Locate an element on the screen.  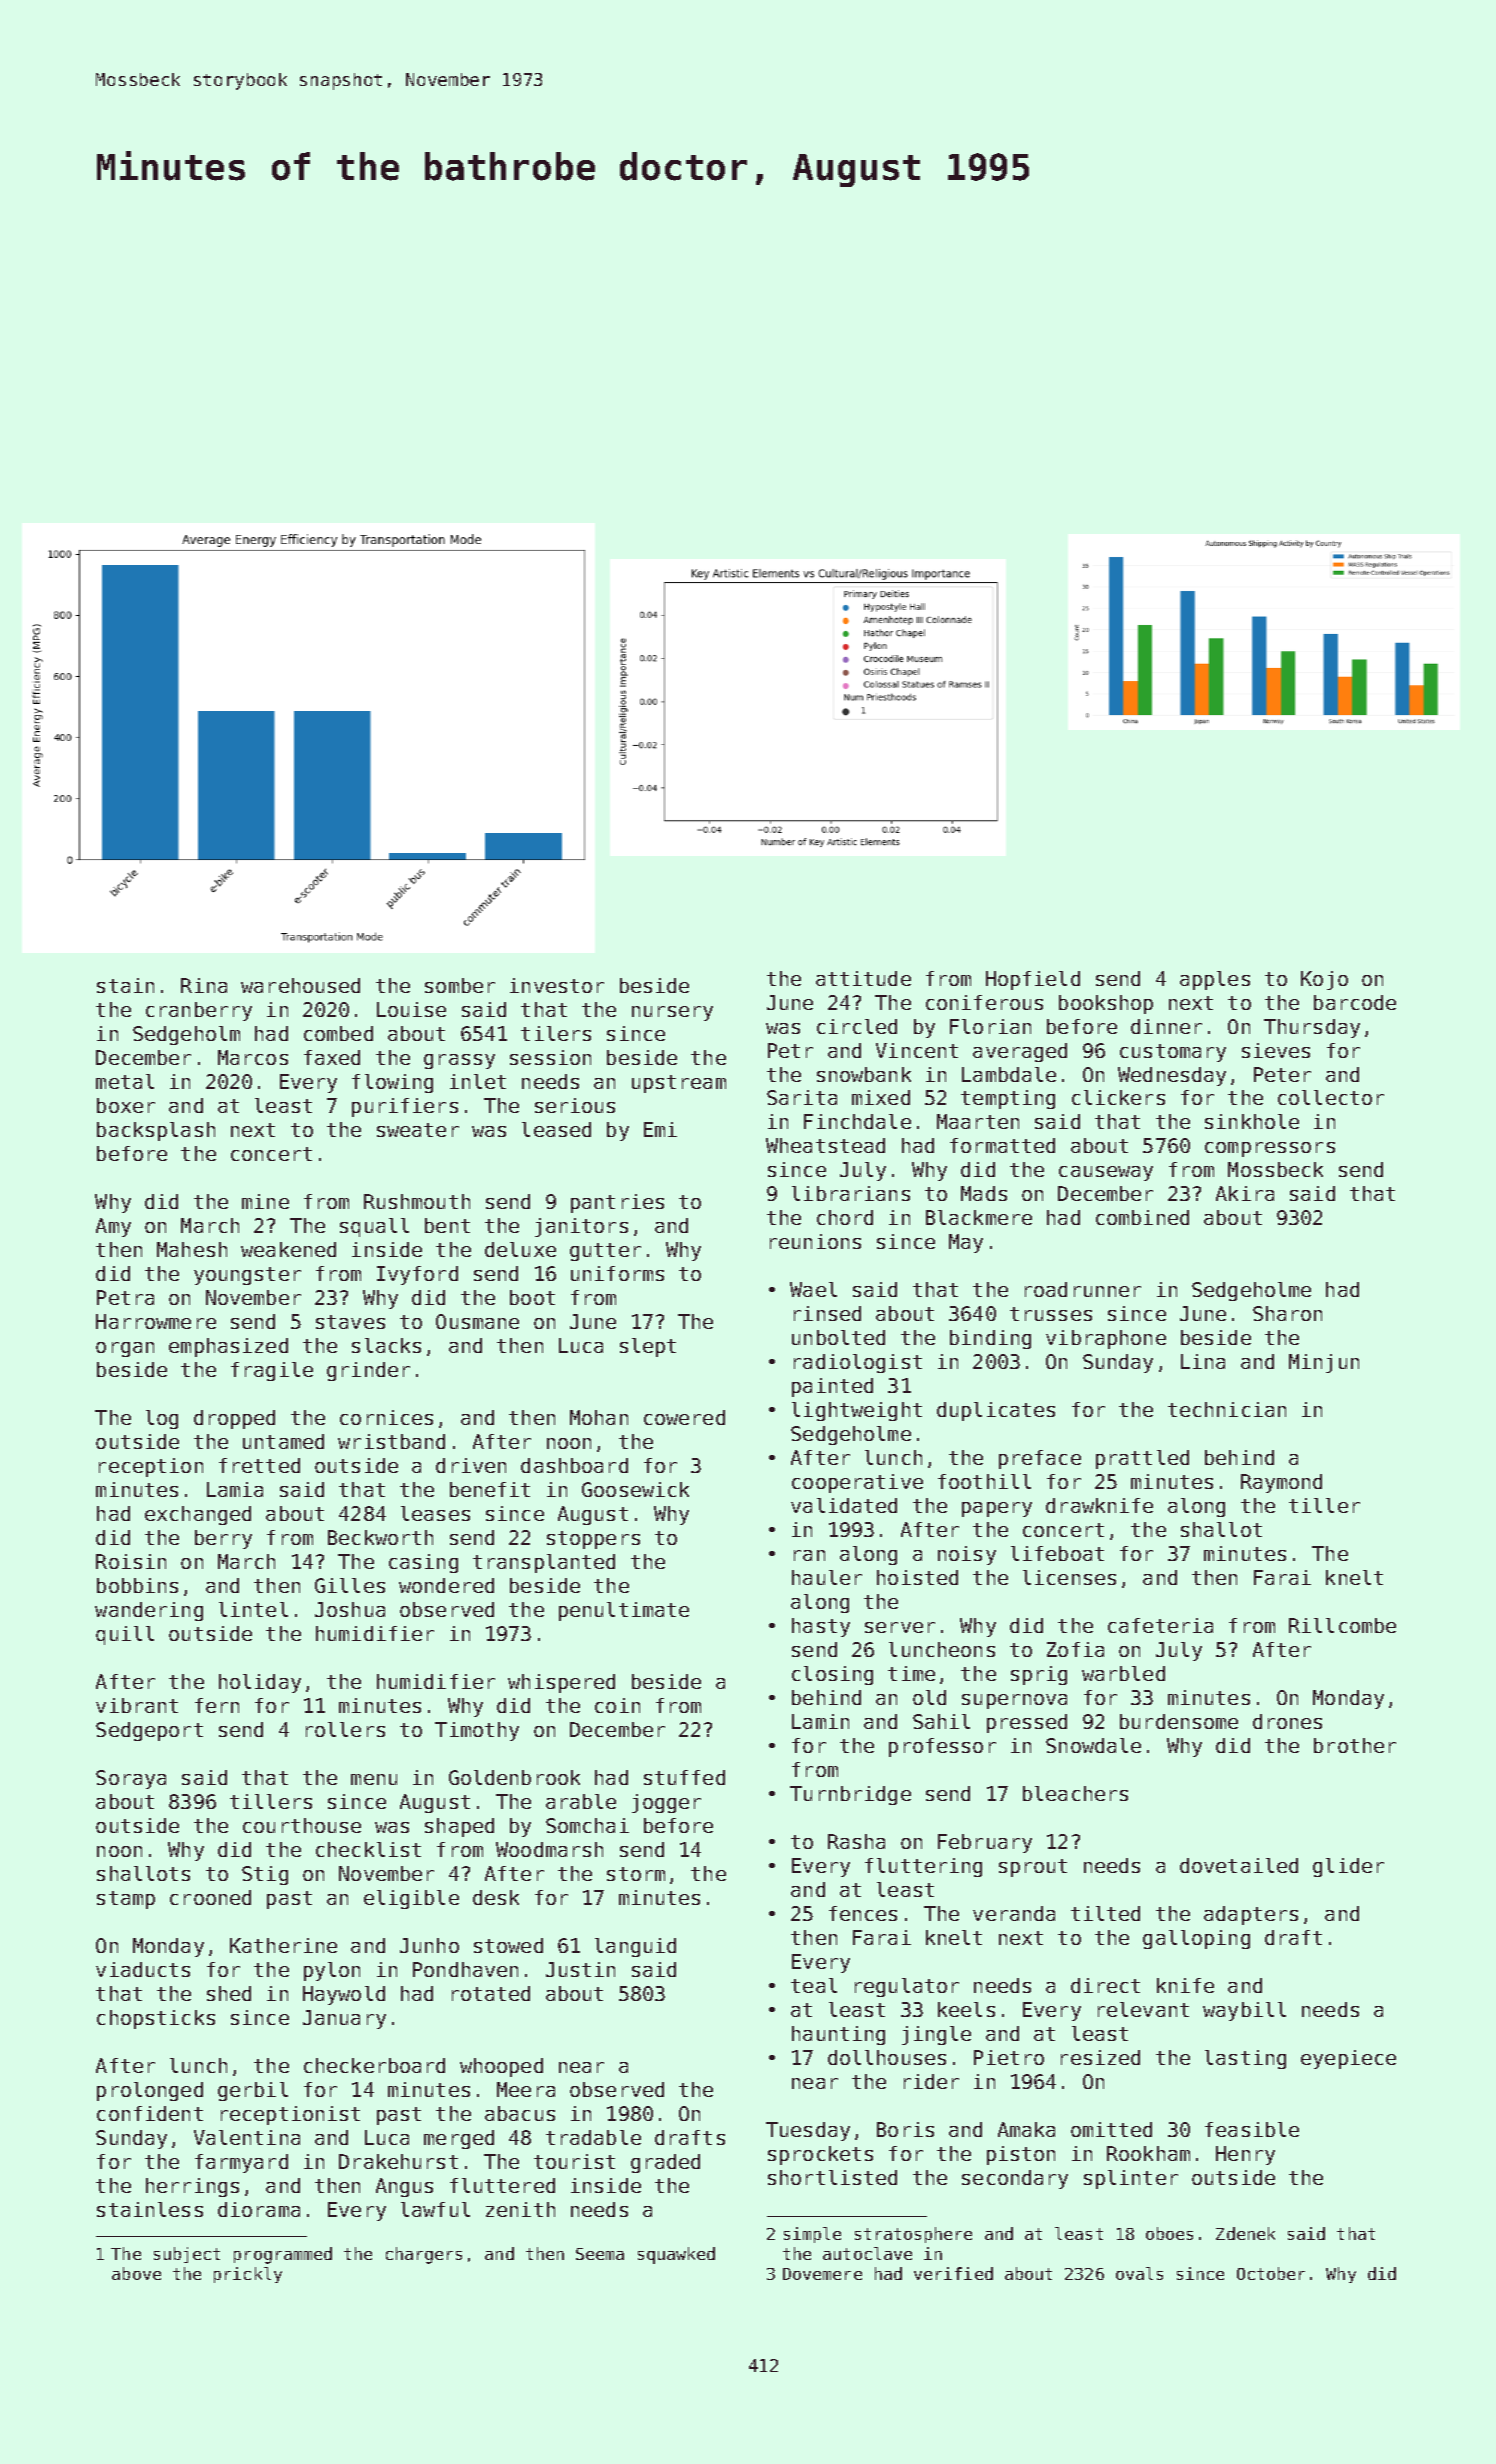
lintel is located at coordinates (253, 1609).
